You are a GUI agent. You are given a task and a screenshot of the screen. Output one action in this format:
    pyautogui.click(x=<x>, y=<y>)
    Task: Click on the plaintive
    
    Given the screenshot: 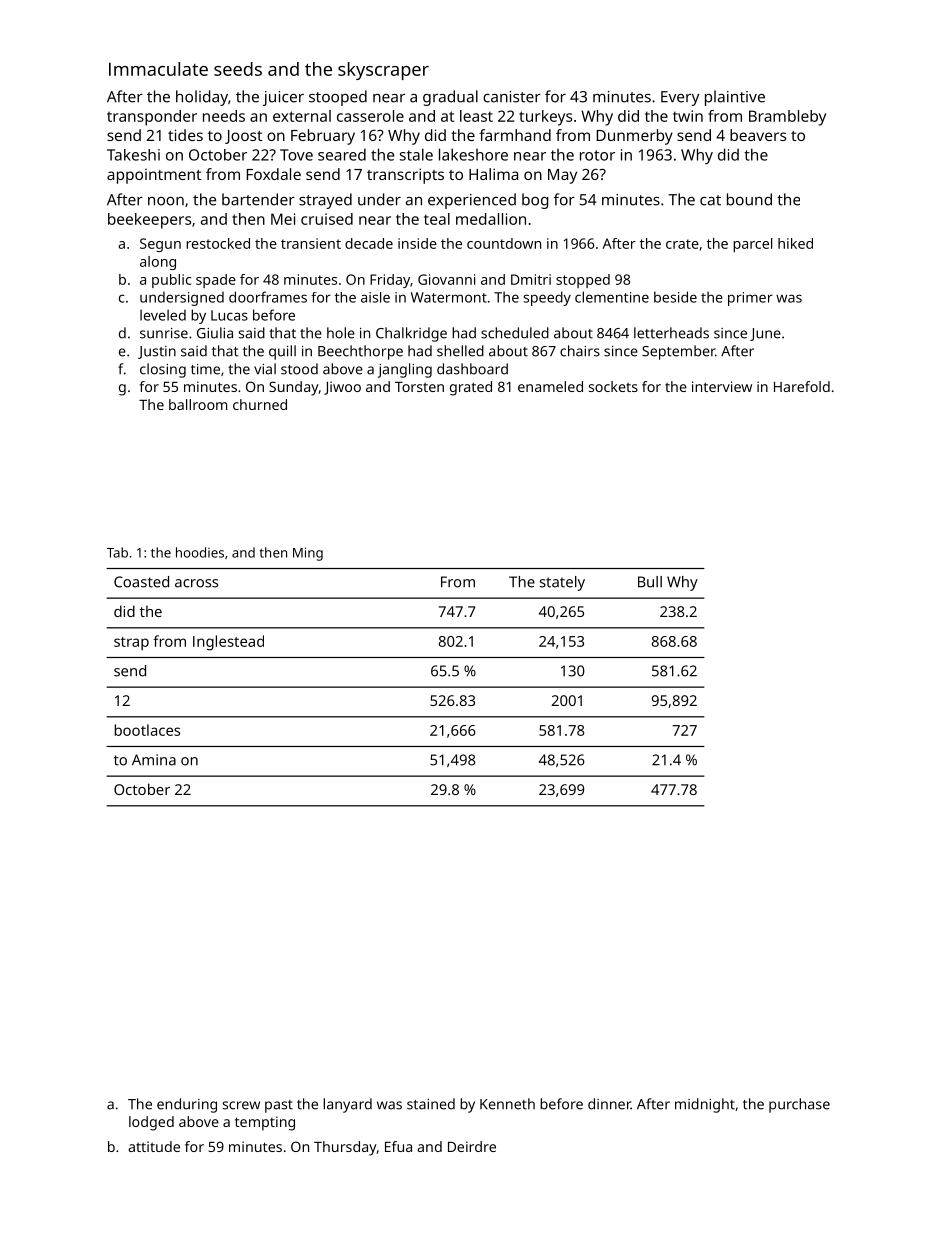 What is the action you would take?
    pyautogui.click(x=735, y=98)
